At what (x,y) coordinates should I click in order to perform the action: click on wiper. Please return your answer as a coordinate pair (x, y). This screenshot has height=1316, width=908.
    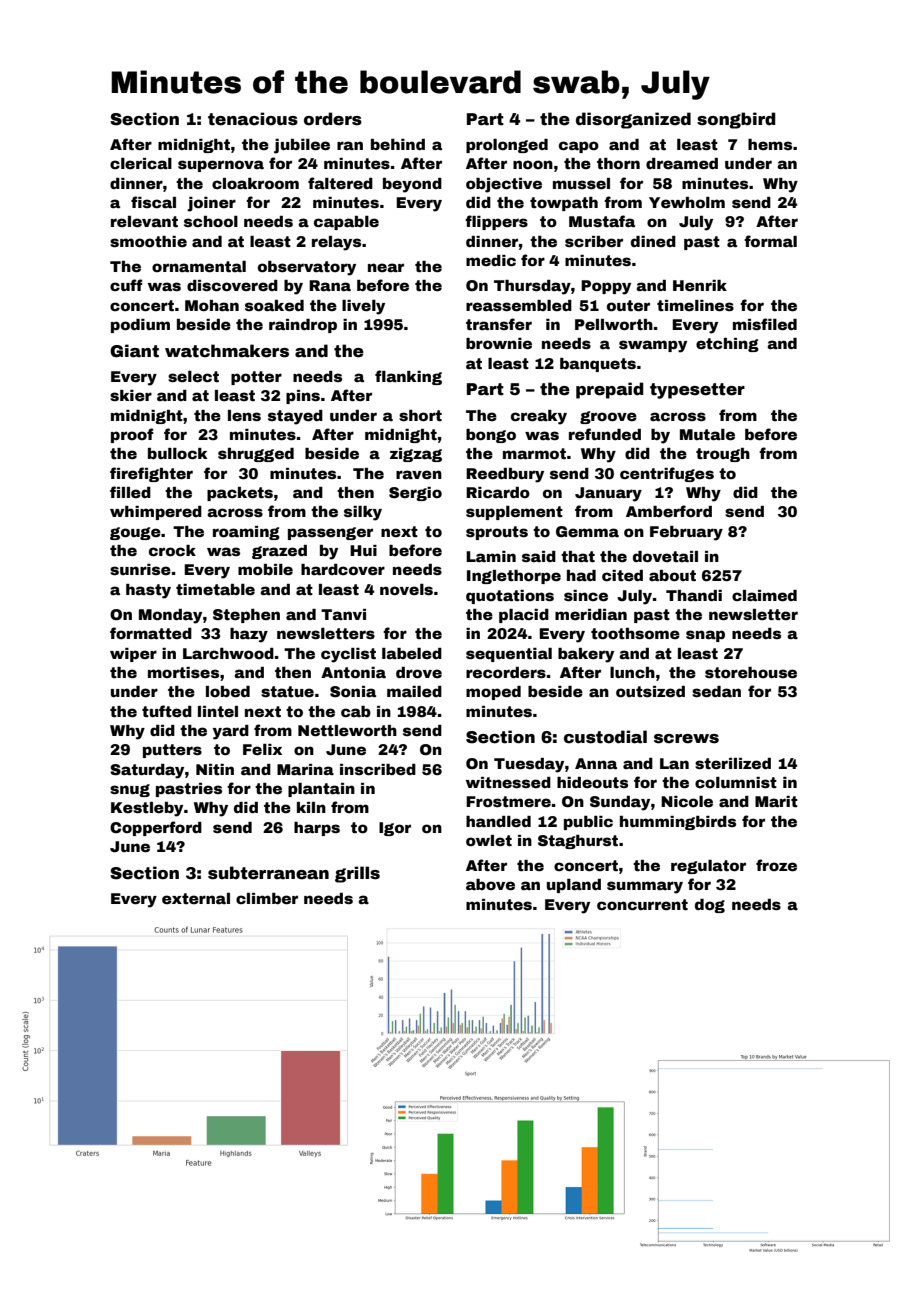
    Looking at the image, I should click on (133, 655).
